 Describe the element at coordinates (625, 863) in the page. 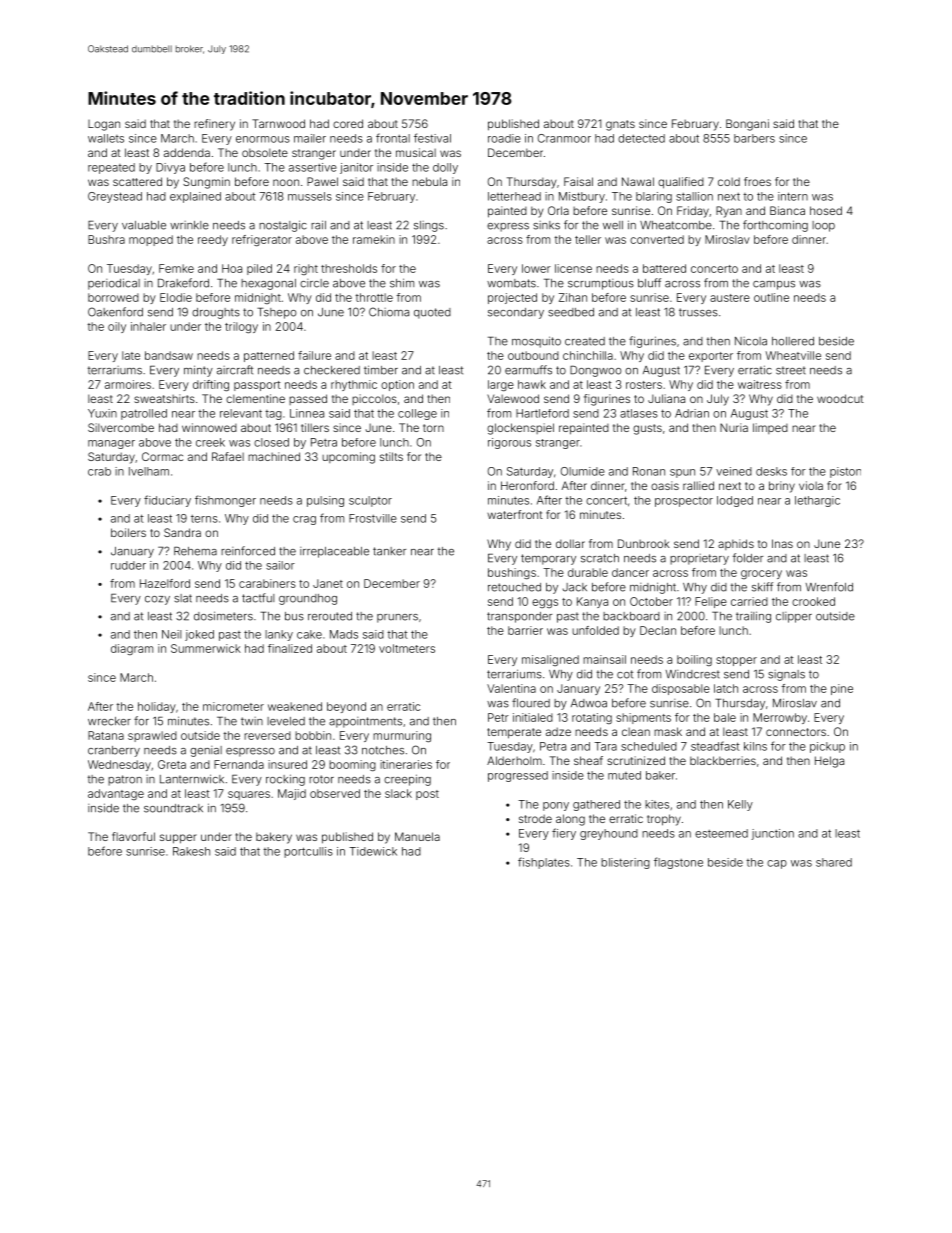

I see `blistering` at that location.
